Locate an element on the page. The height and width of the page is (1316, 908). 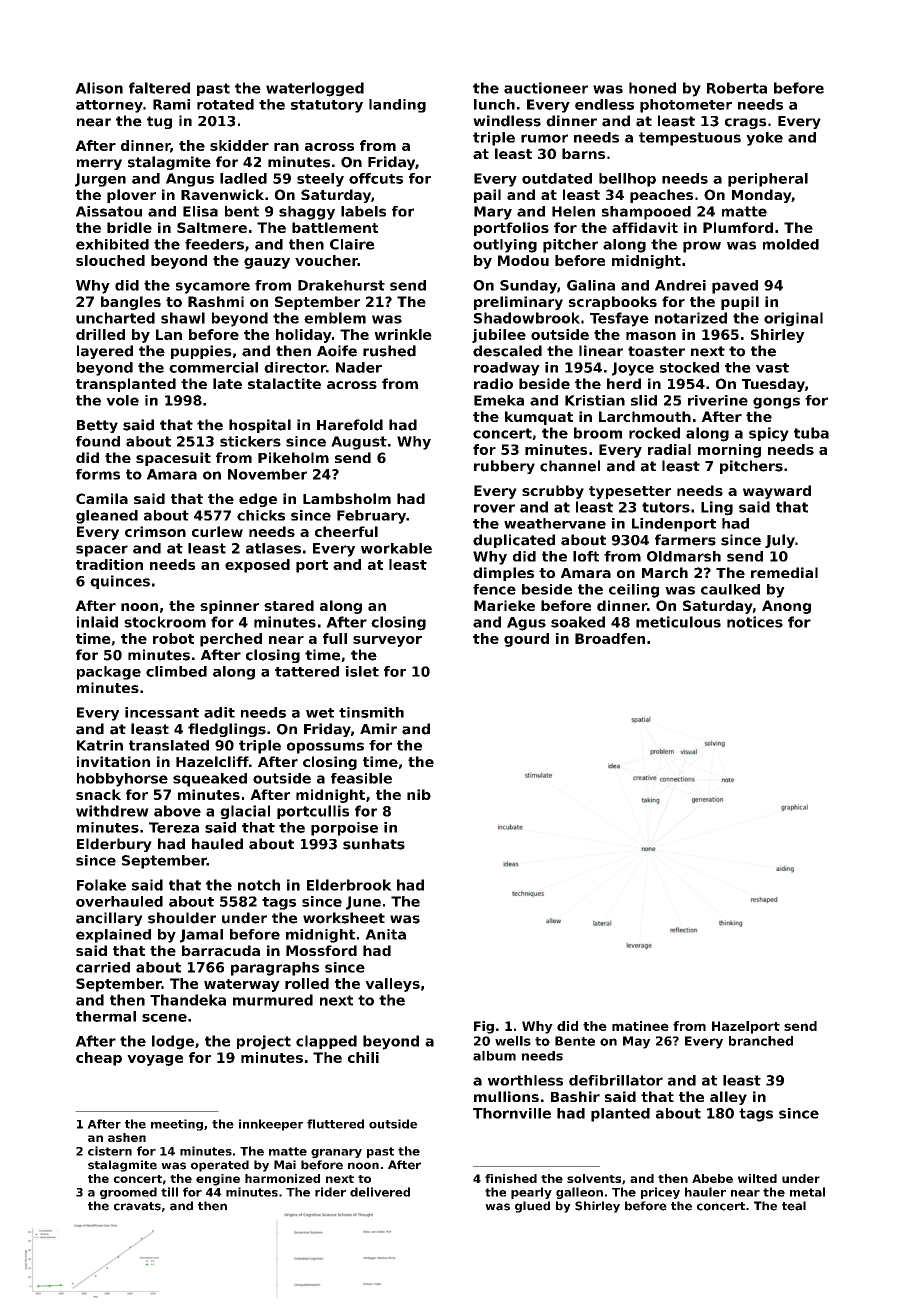
Alison is located at coordinates (99, 88).
